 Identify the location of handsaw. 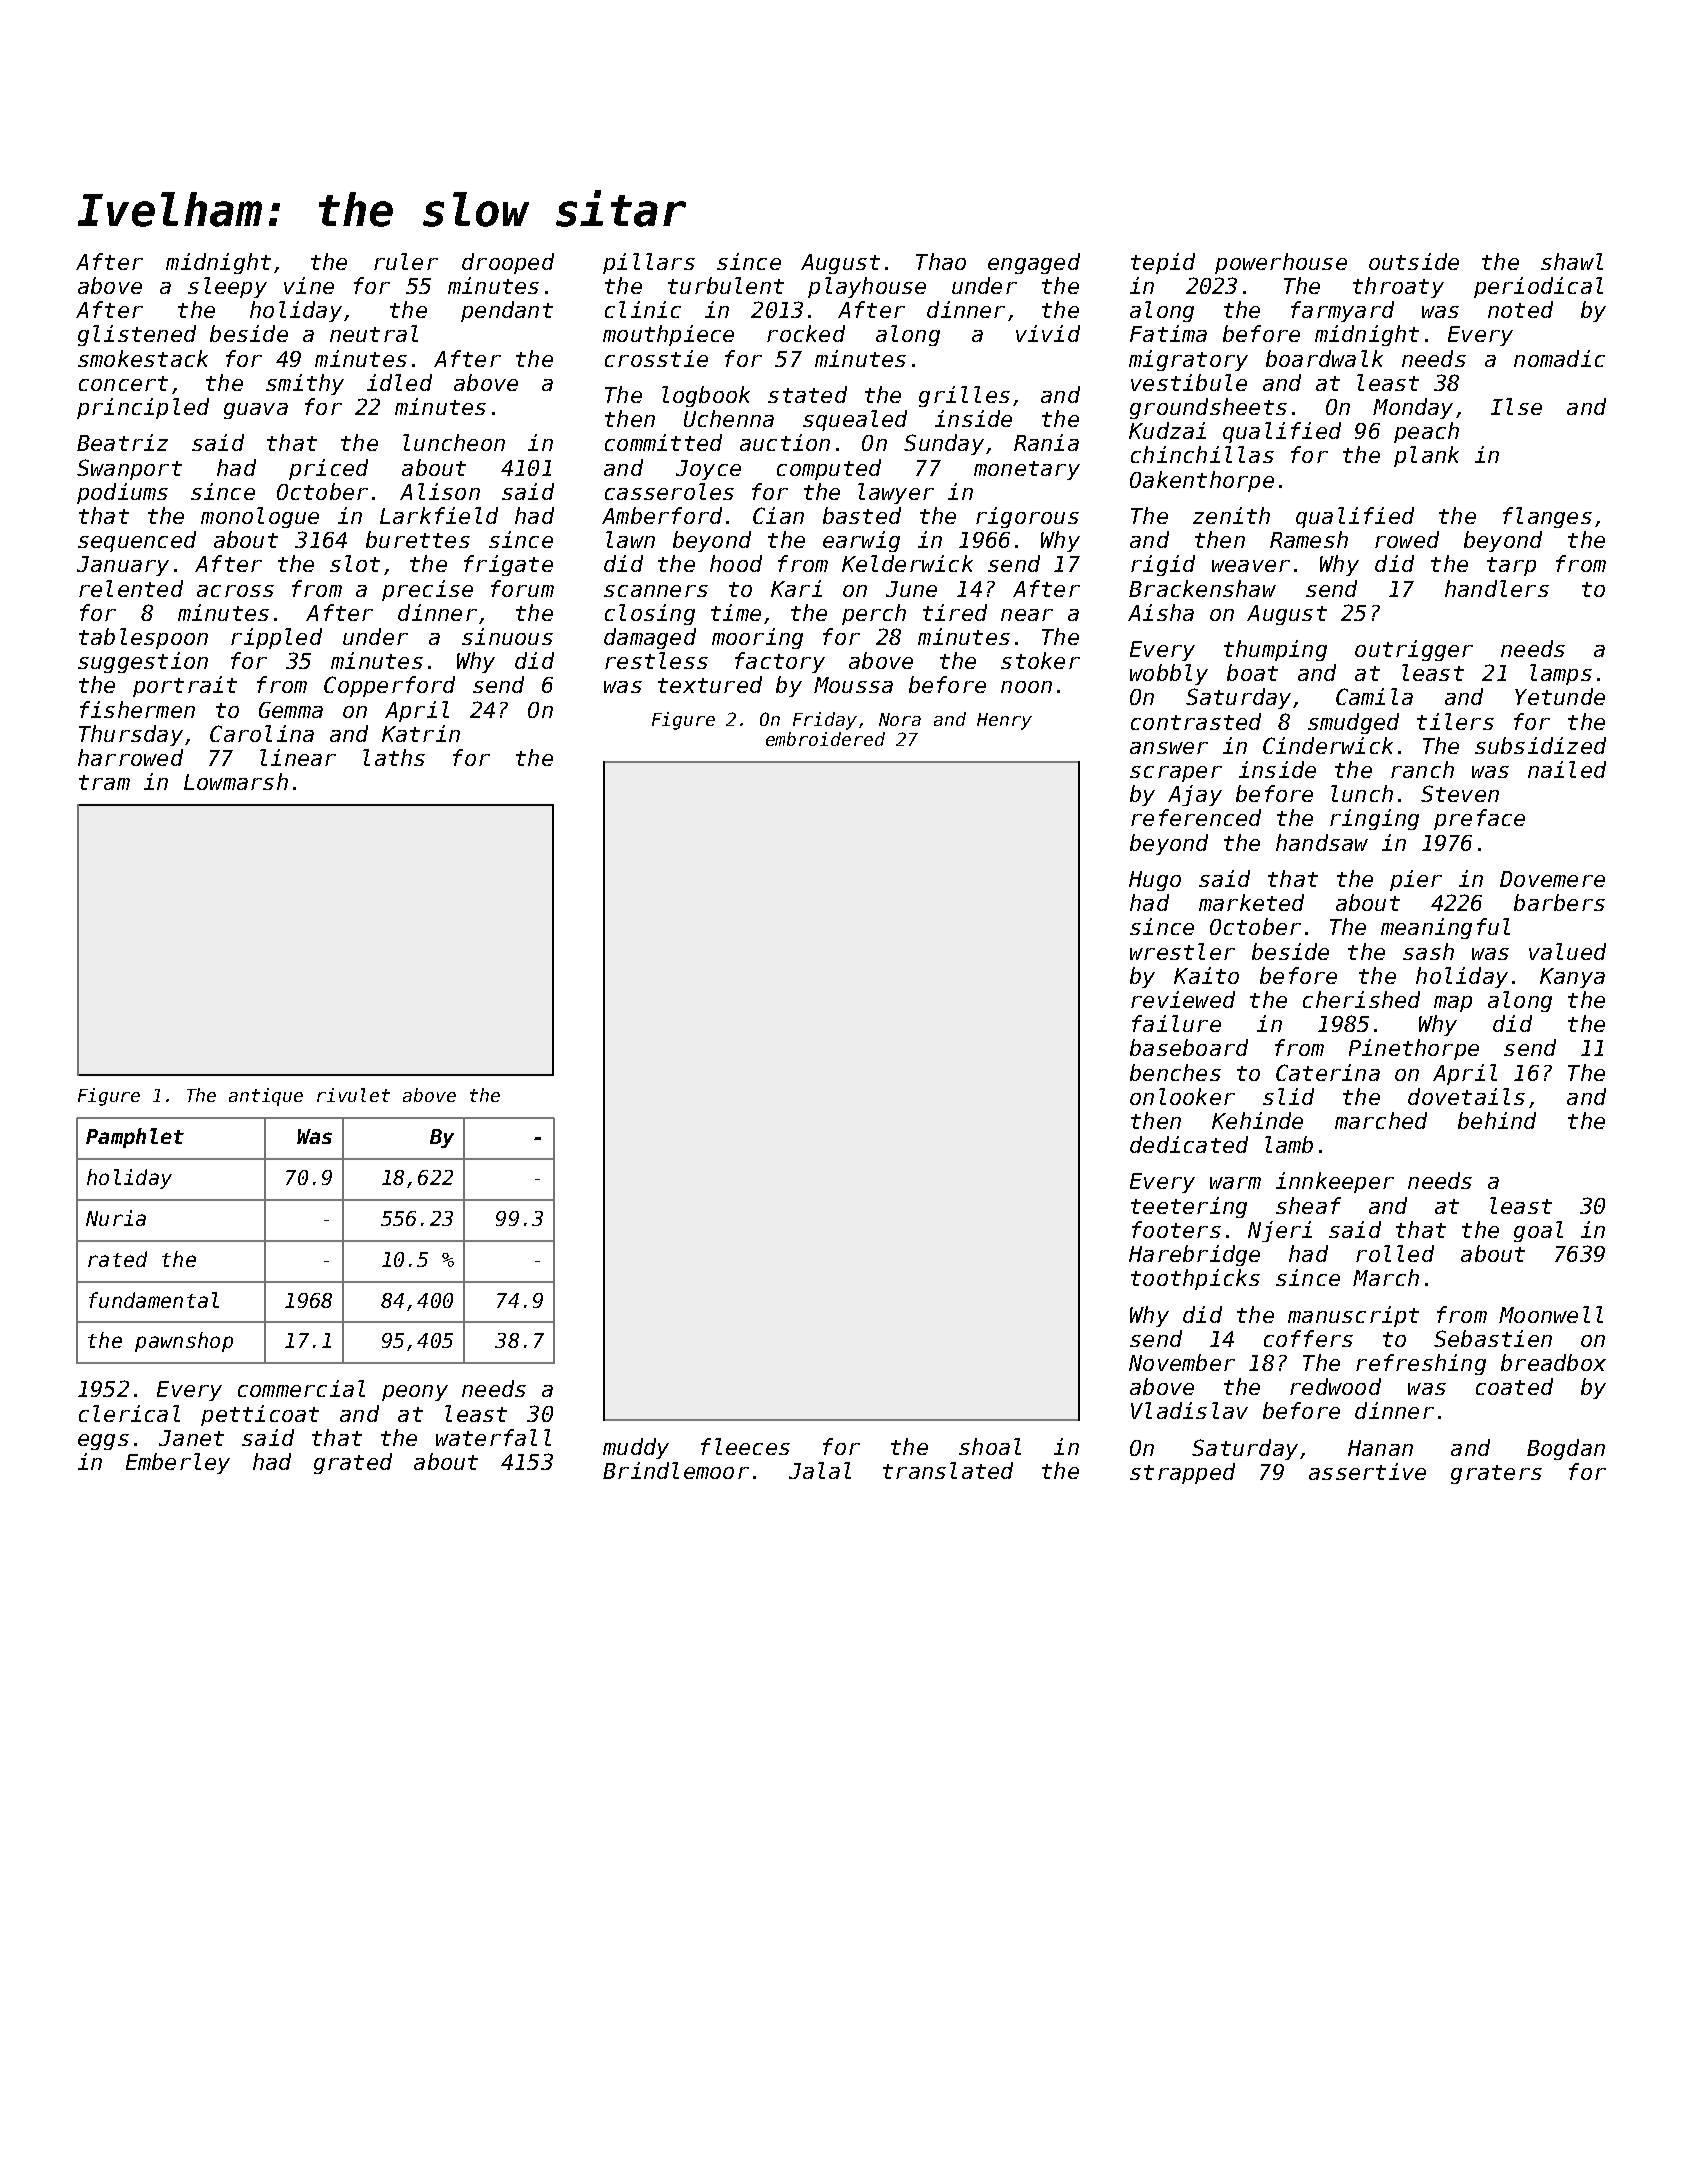
(1322, 842).
